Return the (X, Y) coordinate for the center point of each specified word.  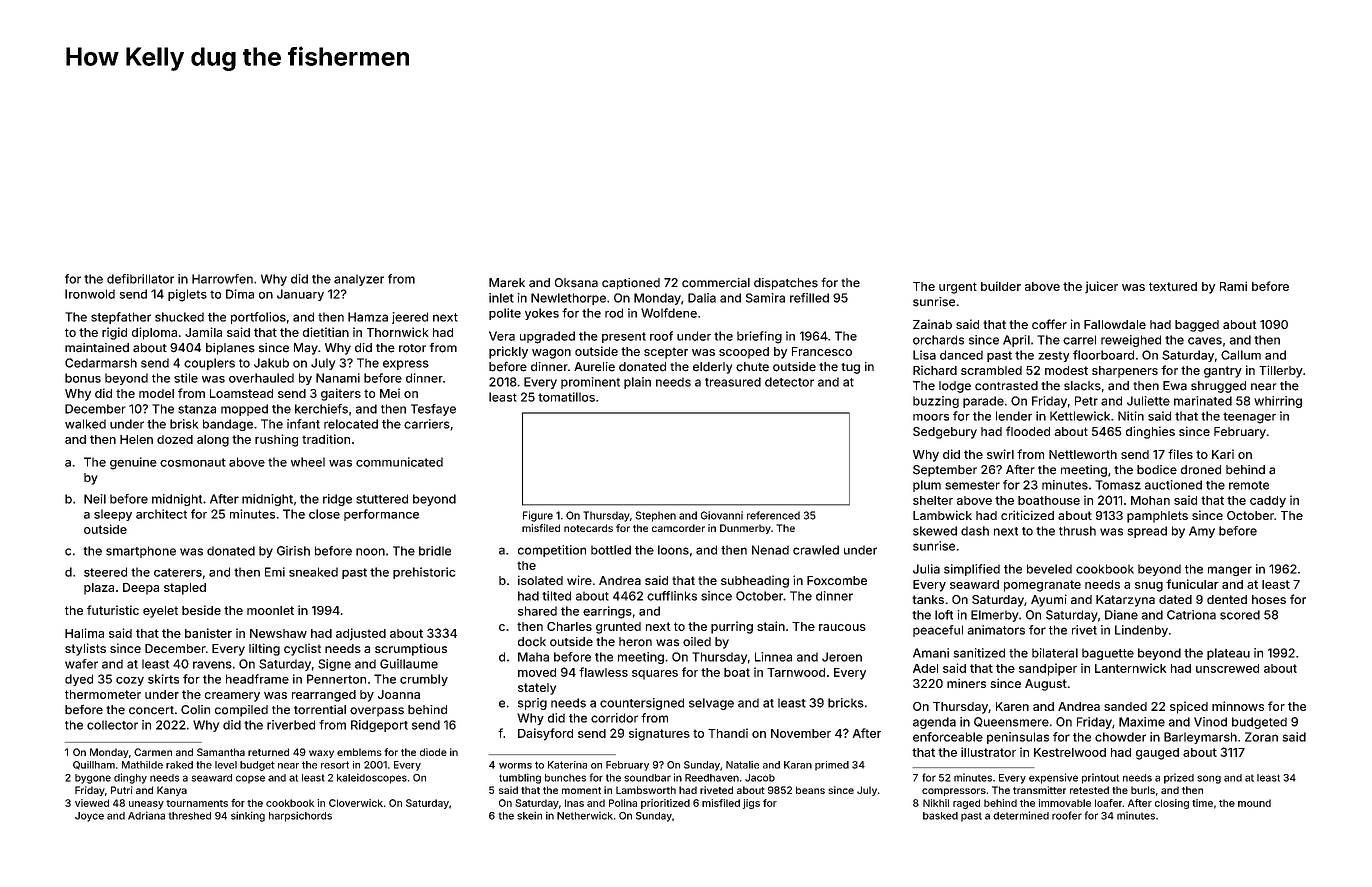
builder (1001, 286)
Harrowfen (222, 279)
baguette (1108, 654)
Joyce (89, 817)
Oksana (576, 283)
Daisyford (545, 734)
